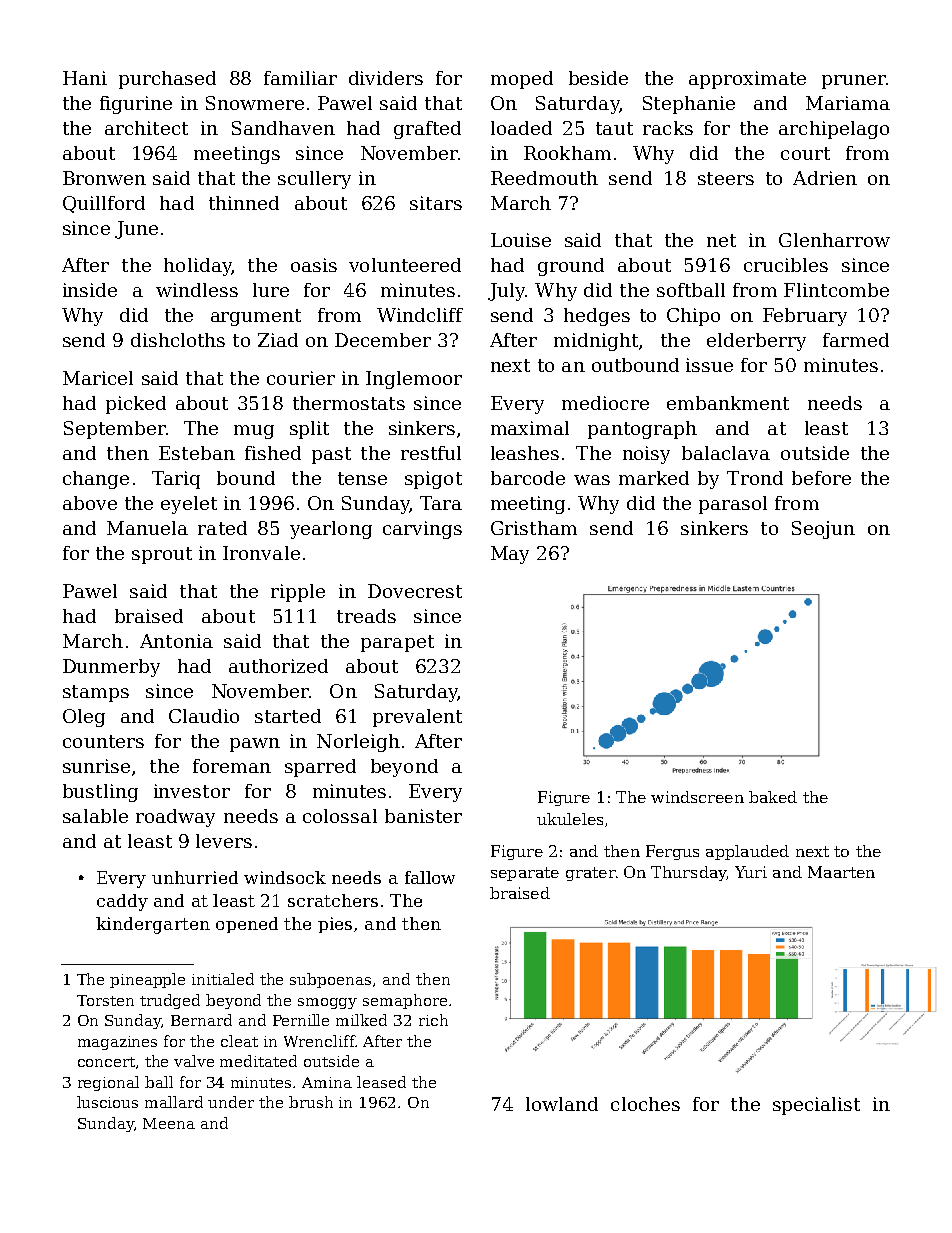  I want to click on before, so click(821, 478).
